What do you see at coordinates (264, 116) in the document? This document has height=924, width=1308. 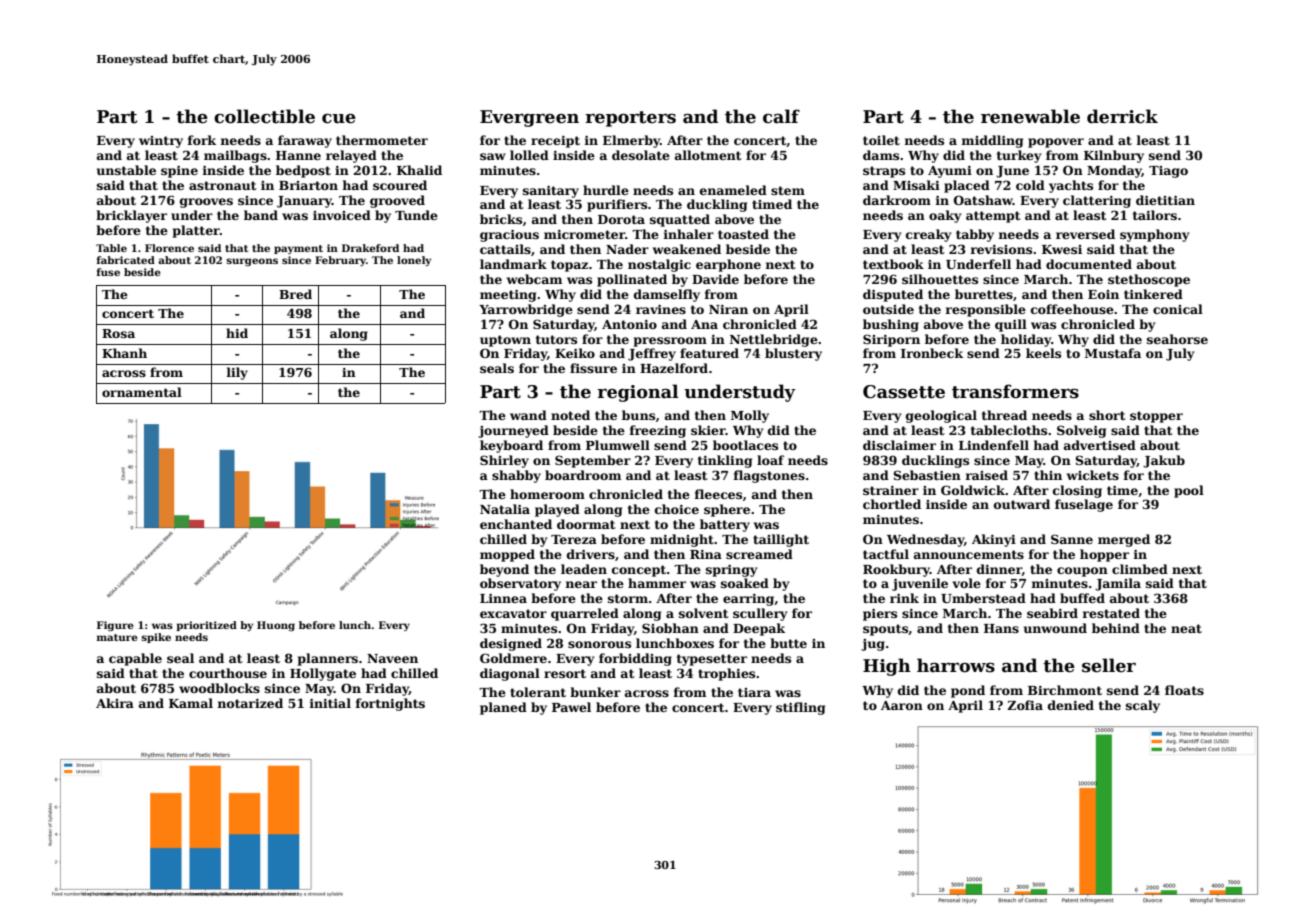 I see `collectible` at bounding box center [264, 116].
